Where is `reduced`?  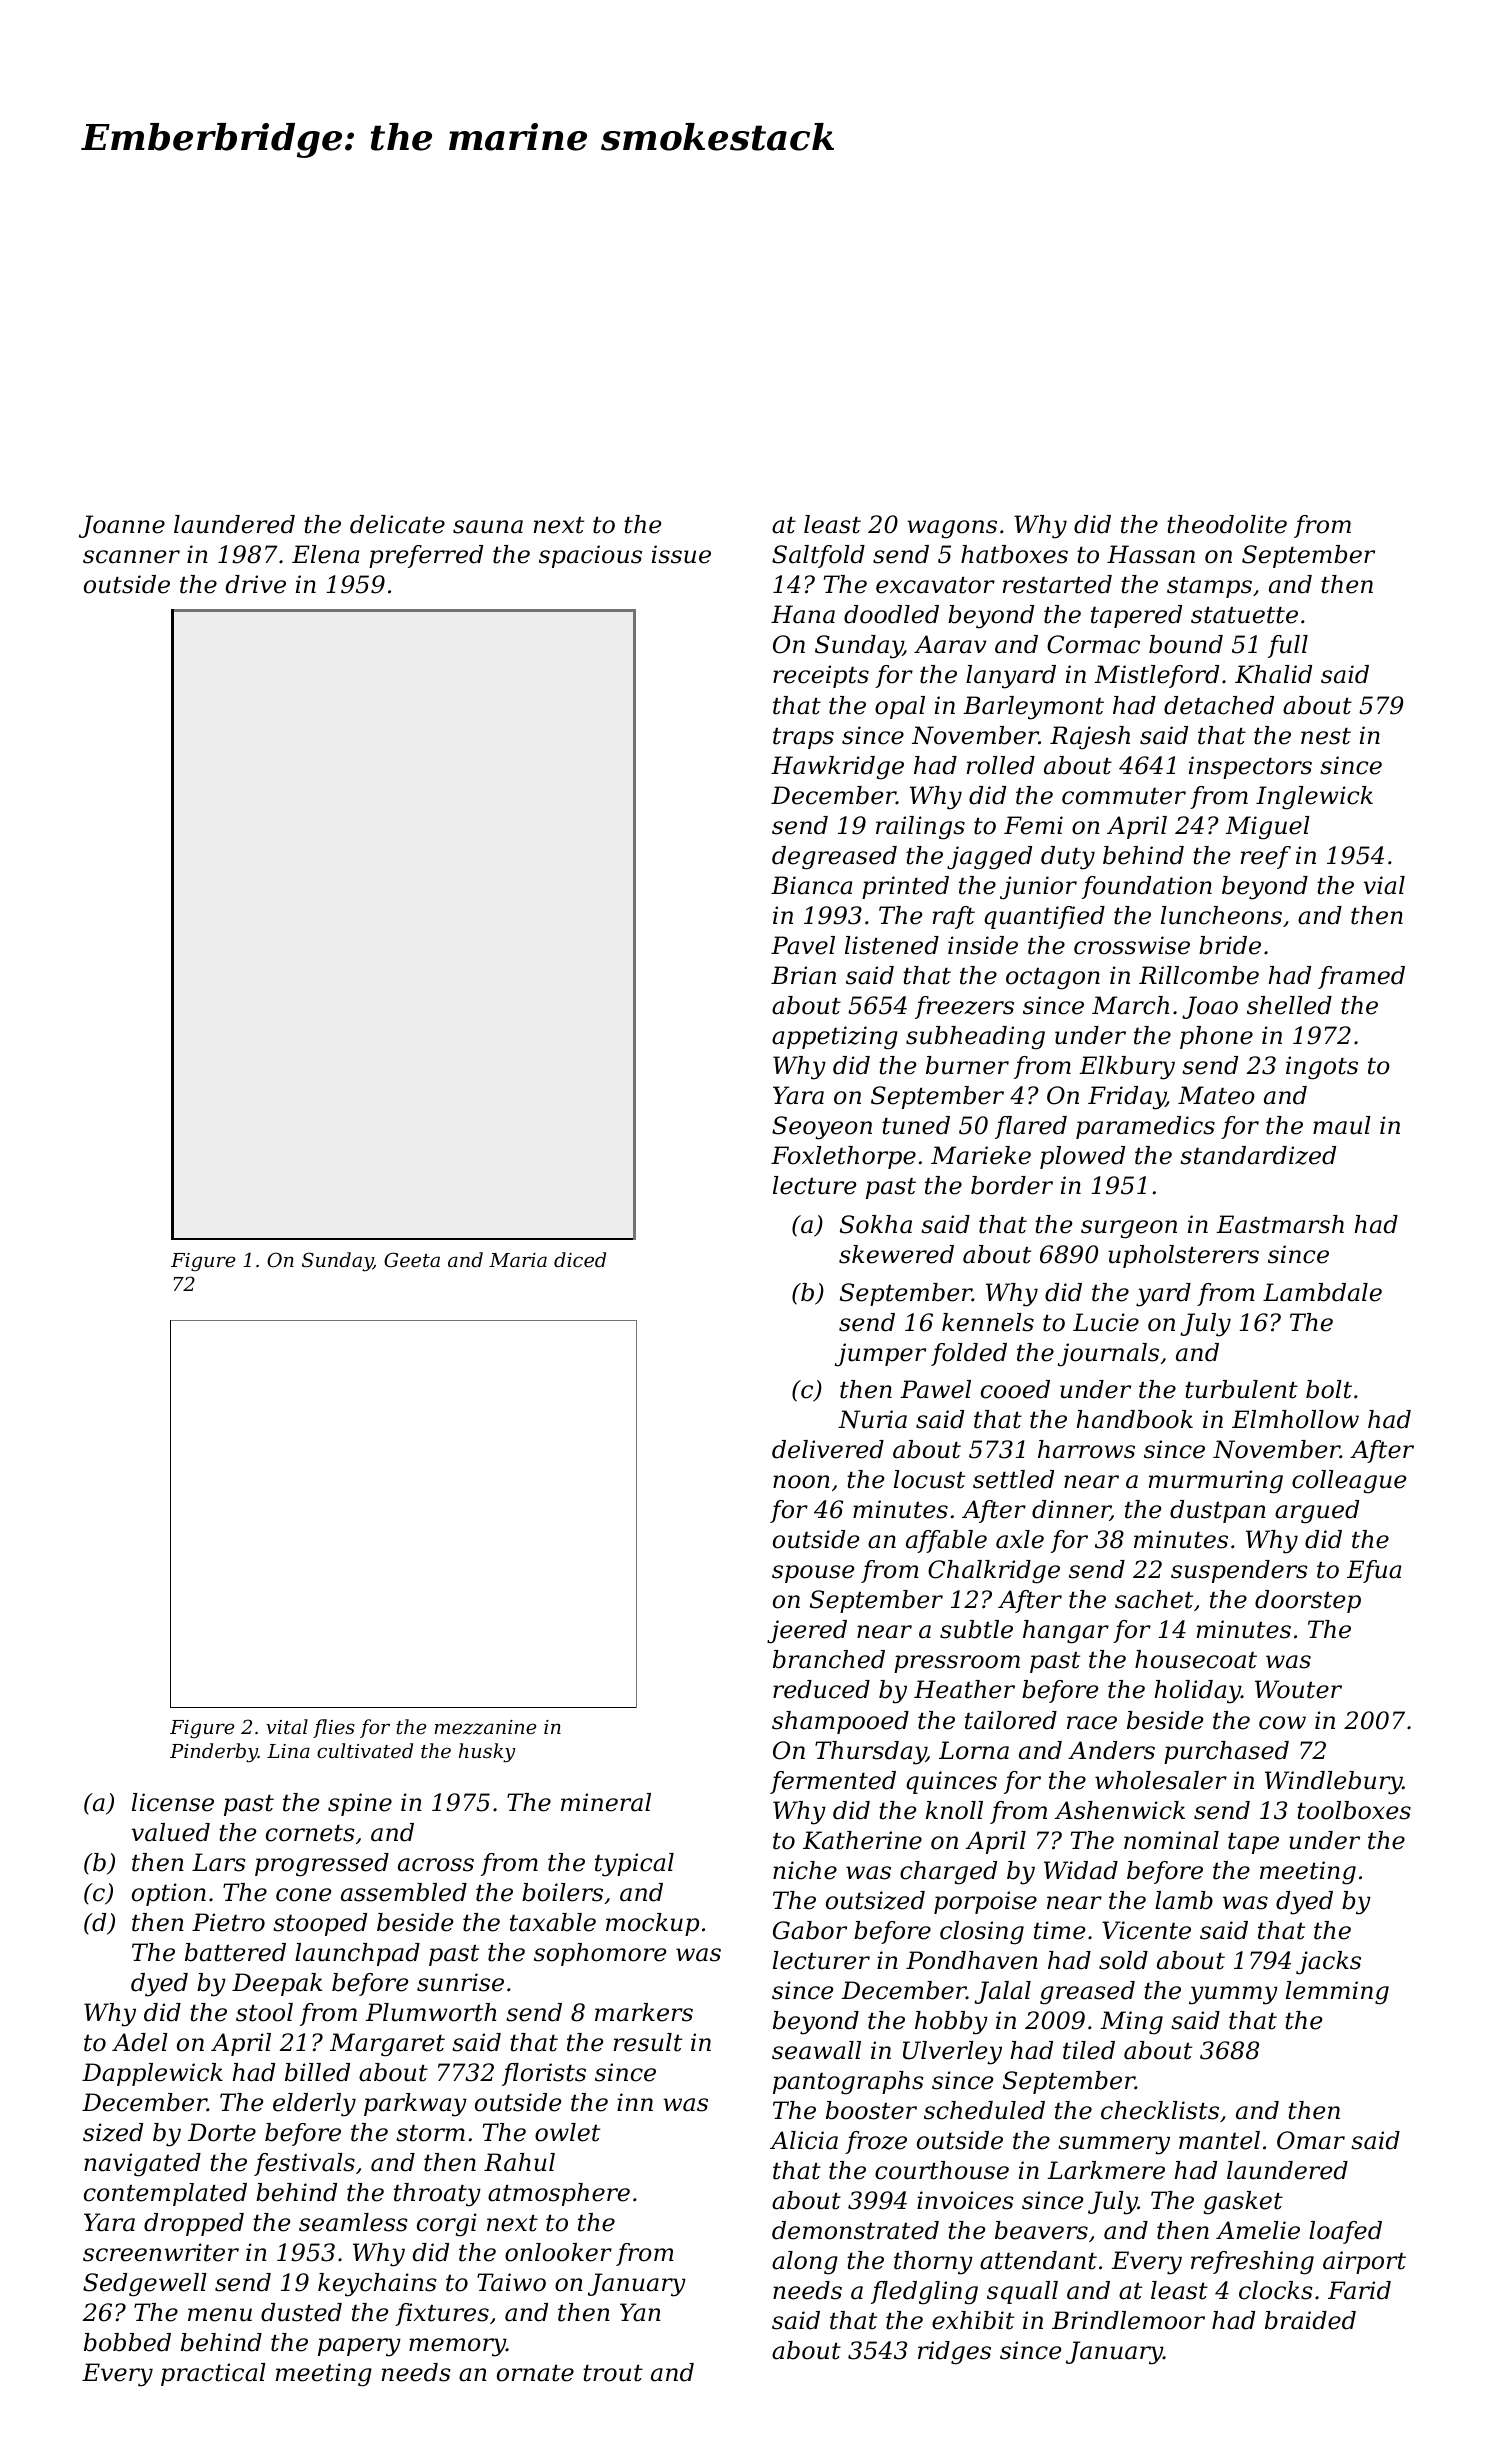
reduced is located at coordinates (821, 1689).
